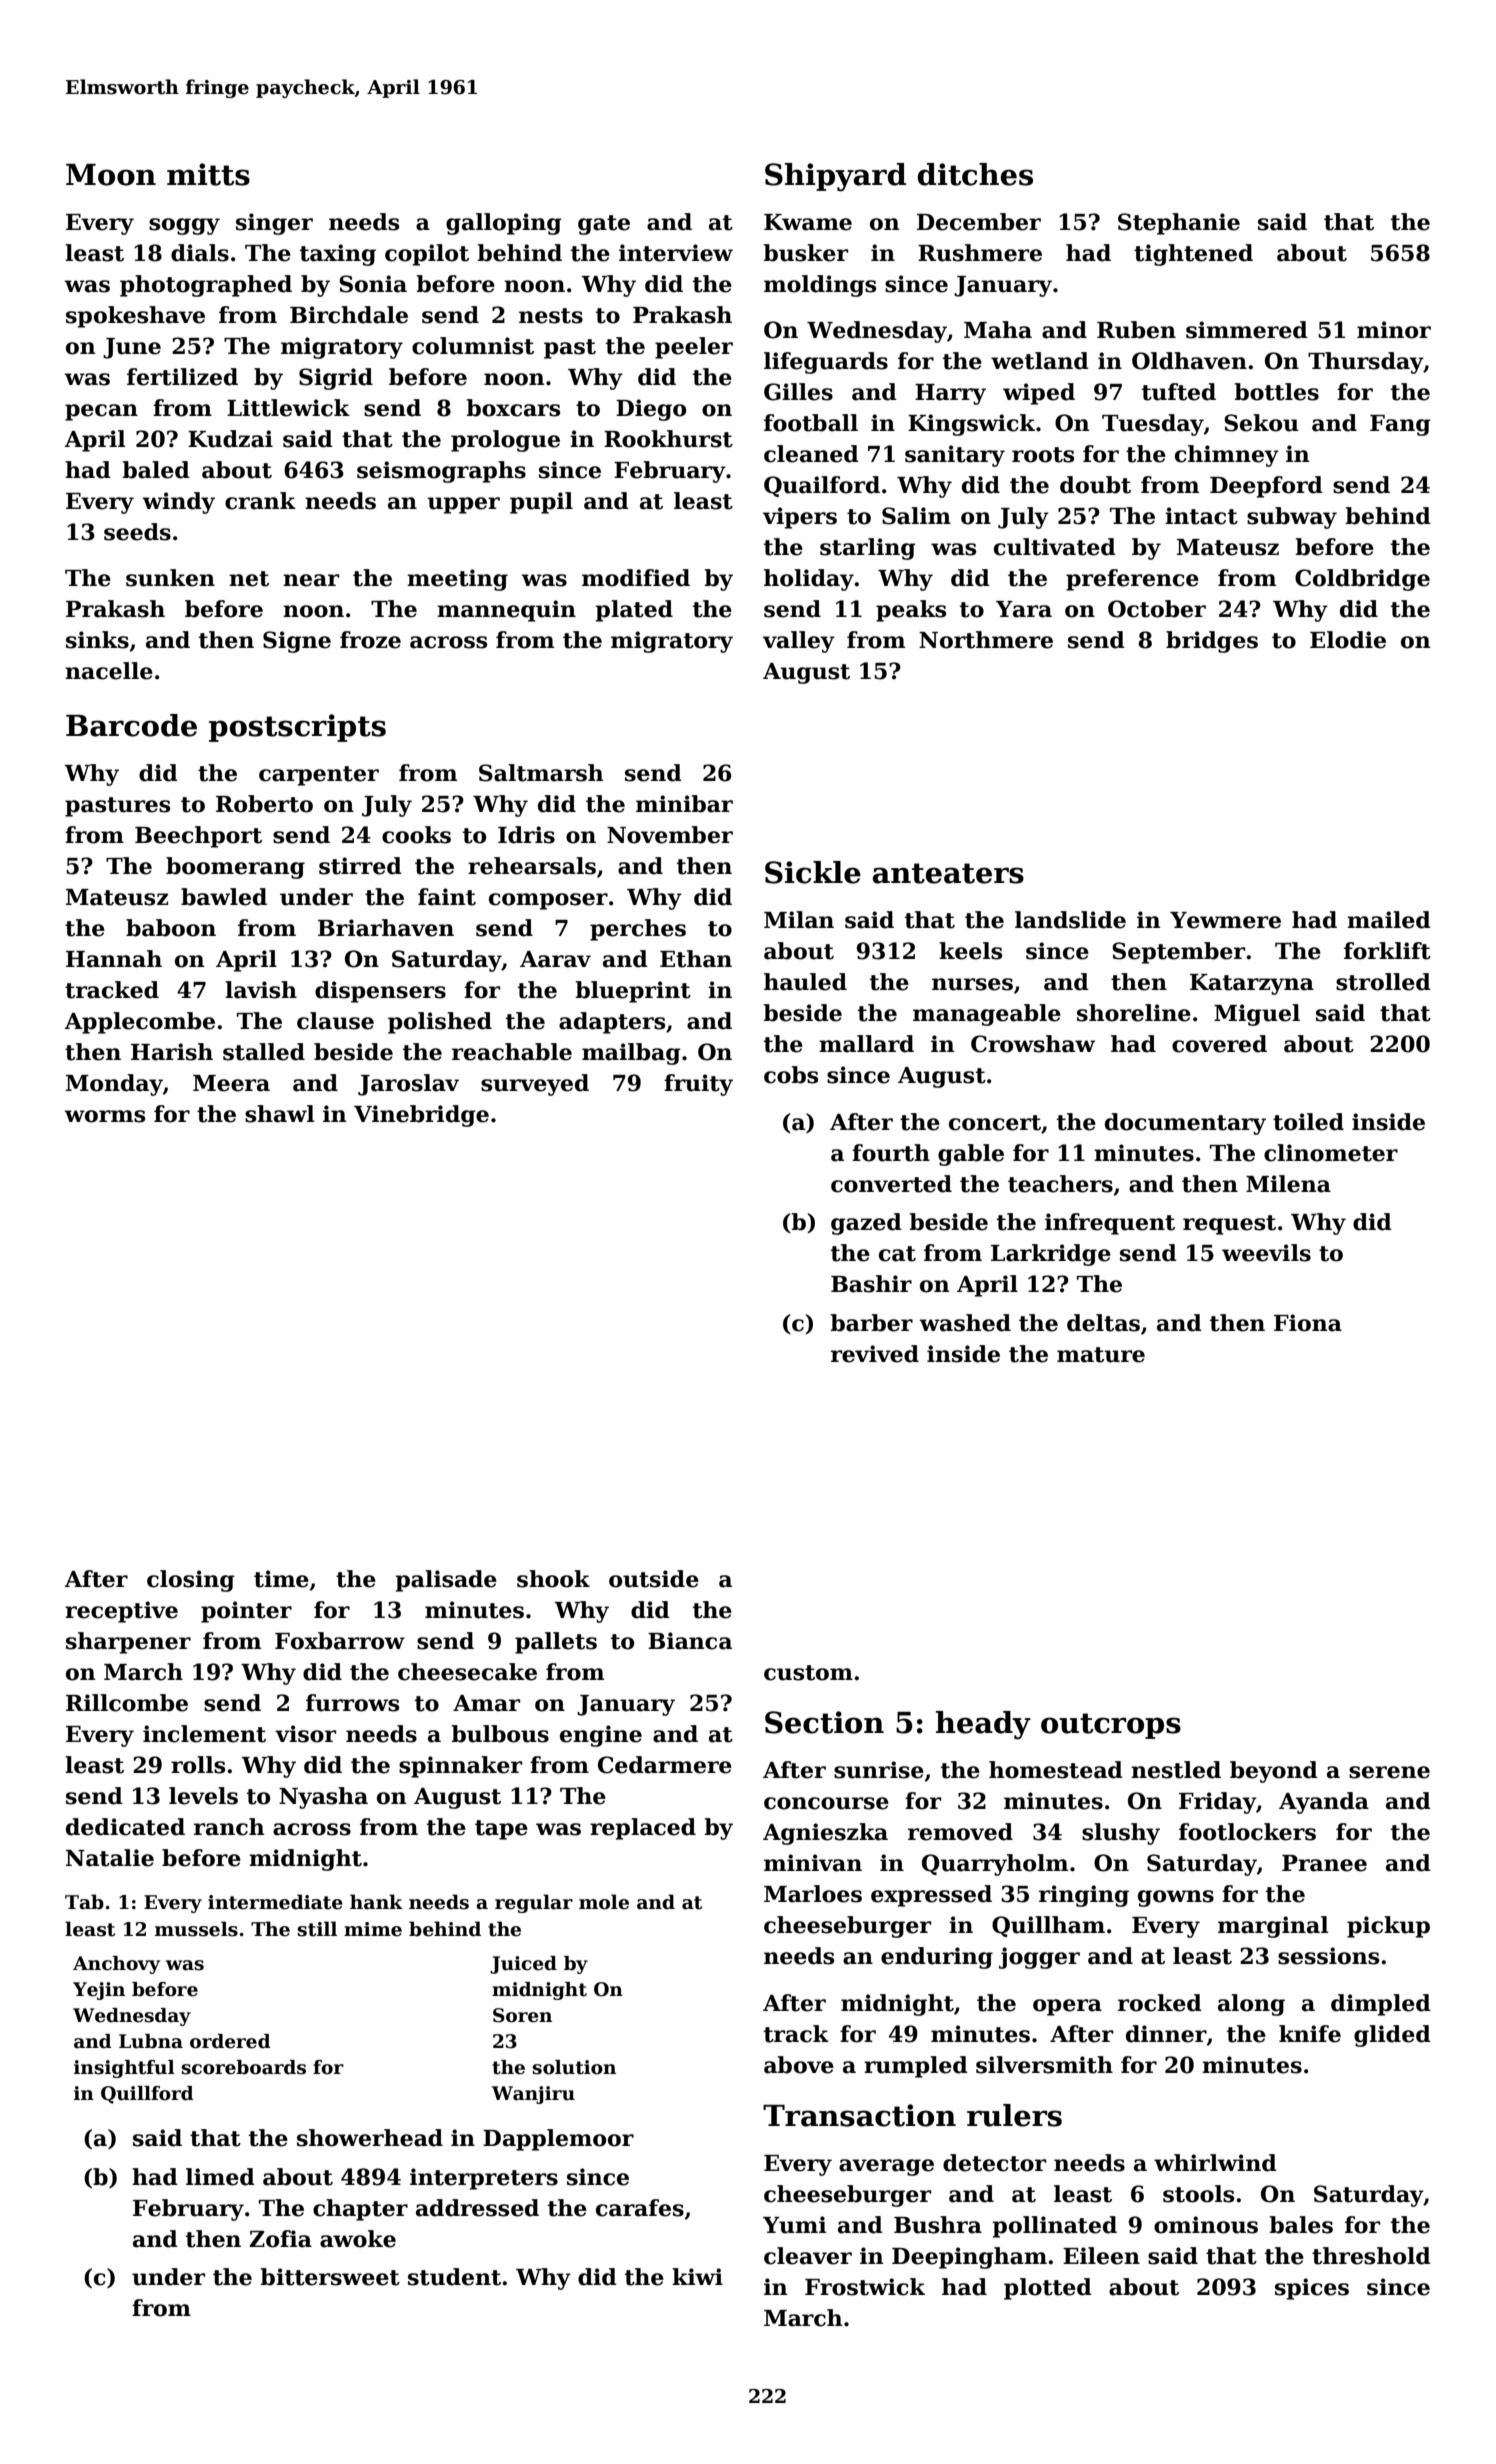  What do you see at coordinates (1389, 920) in the image?
I see `mailed` at bounding box center [1389, 920].
